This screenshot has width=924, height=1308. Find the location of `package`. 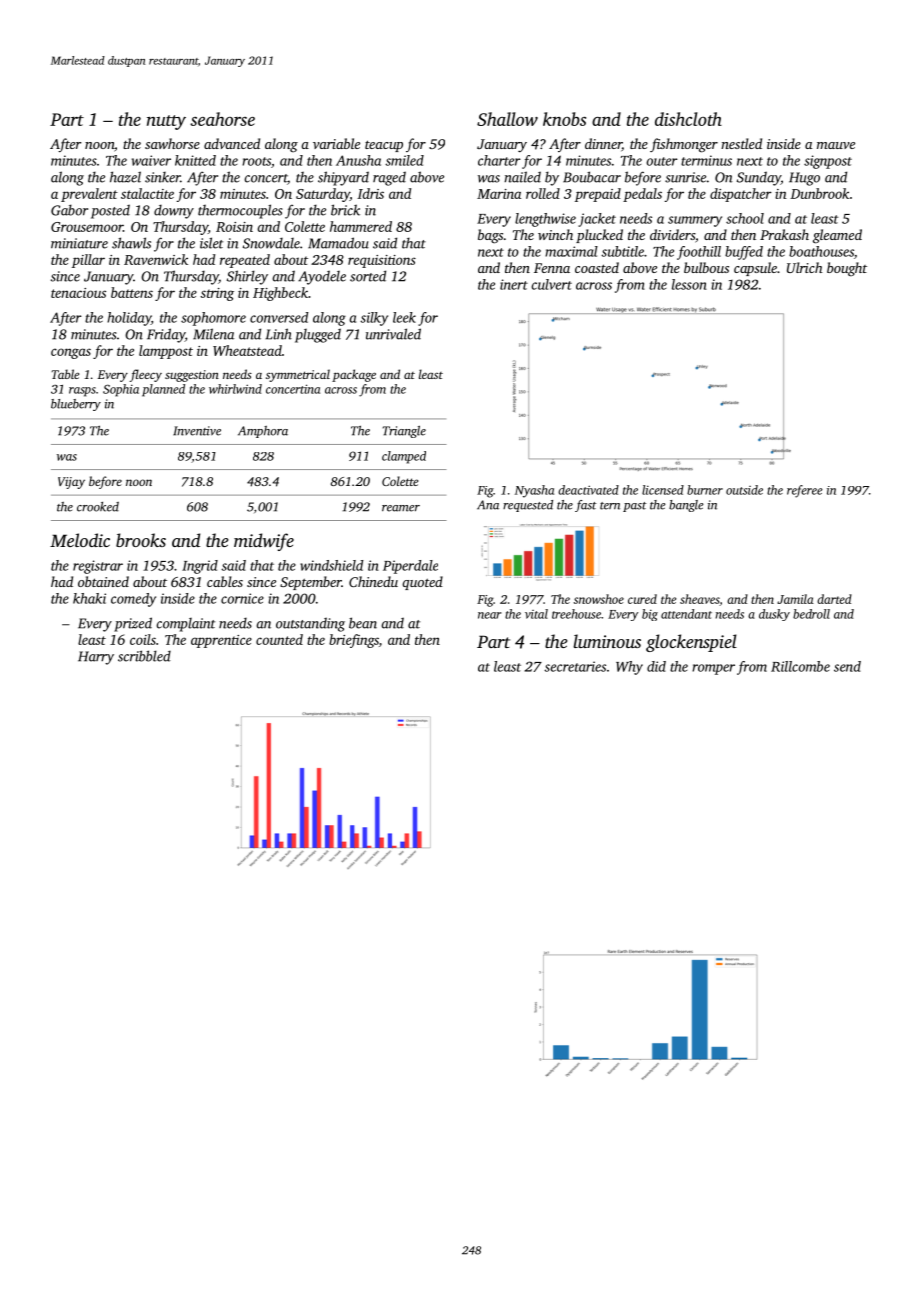

package is located at coordinates (354, 375).
